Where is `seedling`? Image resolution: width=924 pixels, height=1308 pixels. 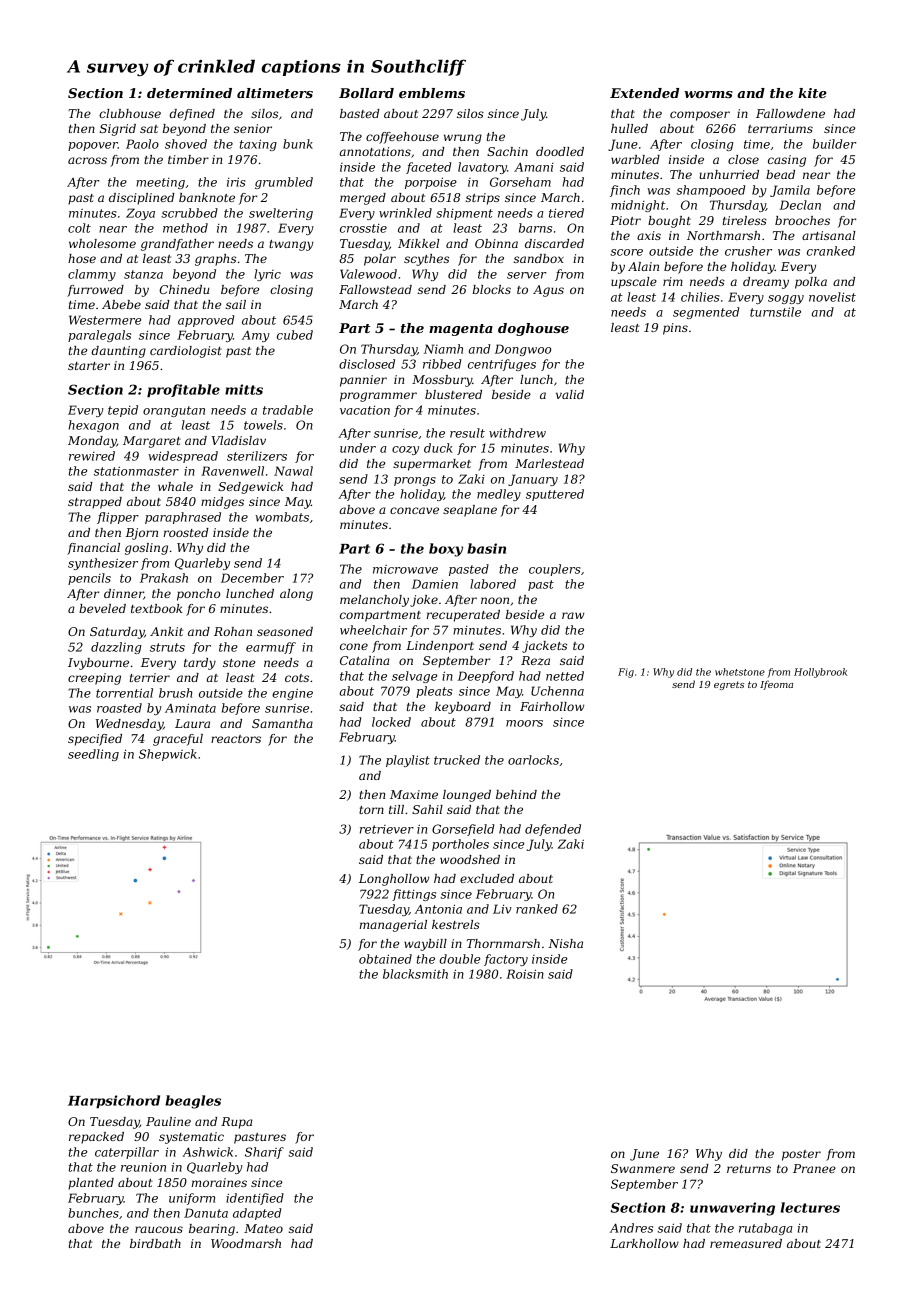 seedling is located at coordinates (93, 755).
